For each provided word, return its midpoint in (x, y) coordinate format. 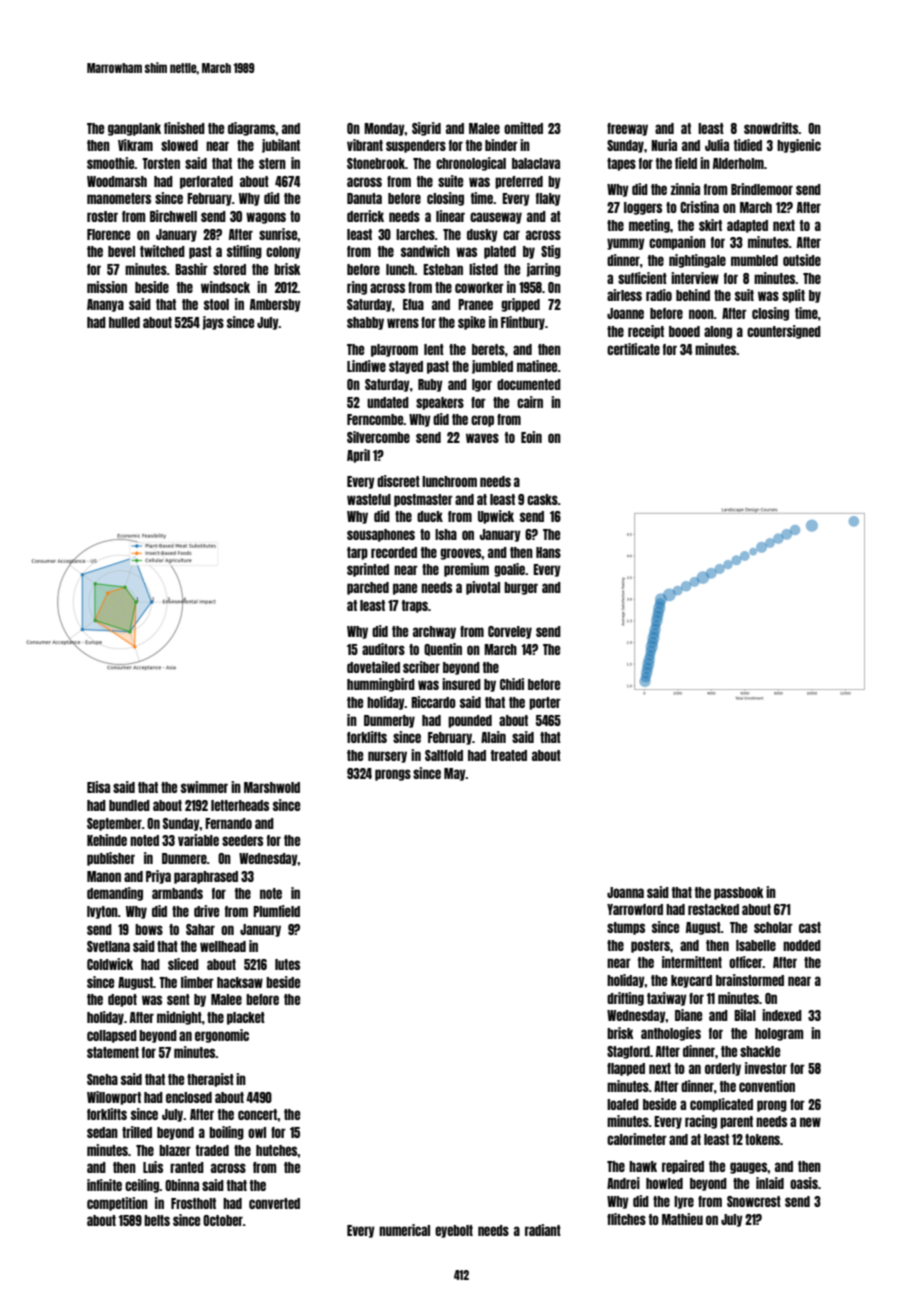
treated (509, 755)
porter (545, 703)
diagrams (252, 129)
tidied (748, 145)
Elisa (98, 787)
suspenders (416, 146)
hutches (277, 1150)
